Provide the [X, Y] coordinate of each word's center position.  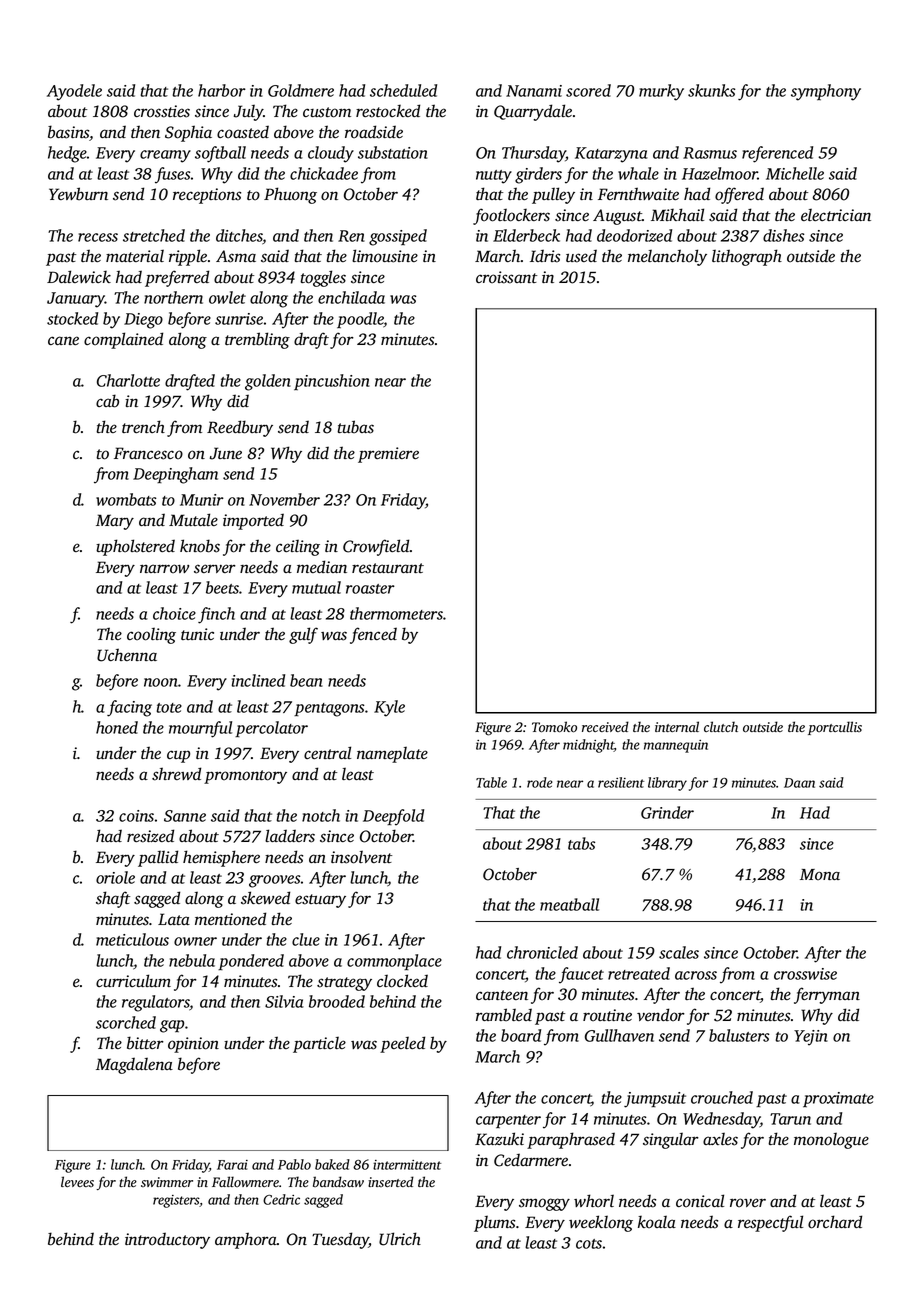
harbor [222, 90]
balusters [739, 1035]
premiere [388, 455]
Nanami [534, 91]
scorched [126, 1022]
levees [77, 1181]
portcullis [835, 728]
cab [107, 401]
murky [661, 92]
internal [677, 726]
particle [319, 1045]
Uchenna [127, 655]
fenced [373, 635]
